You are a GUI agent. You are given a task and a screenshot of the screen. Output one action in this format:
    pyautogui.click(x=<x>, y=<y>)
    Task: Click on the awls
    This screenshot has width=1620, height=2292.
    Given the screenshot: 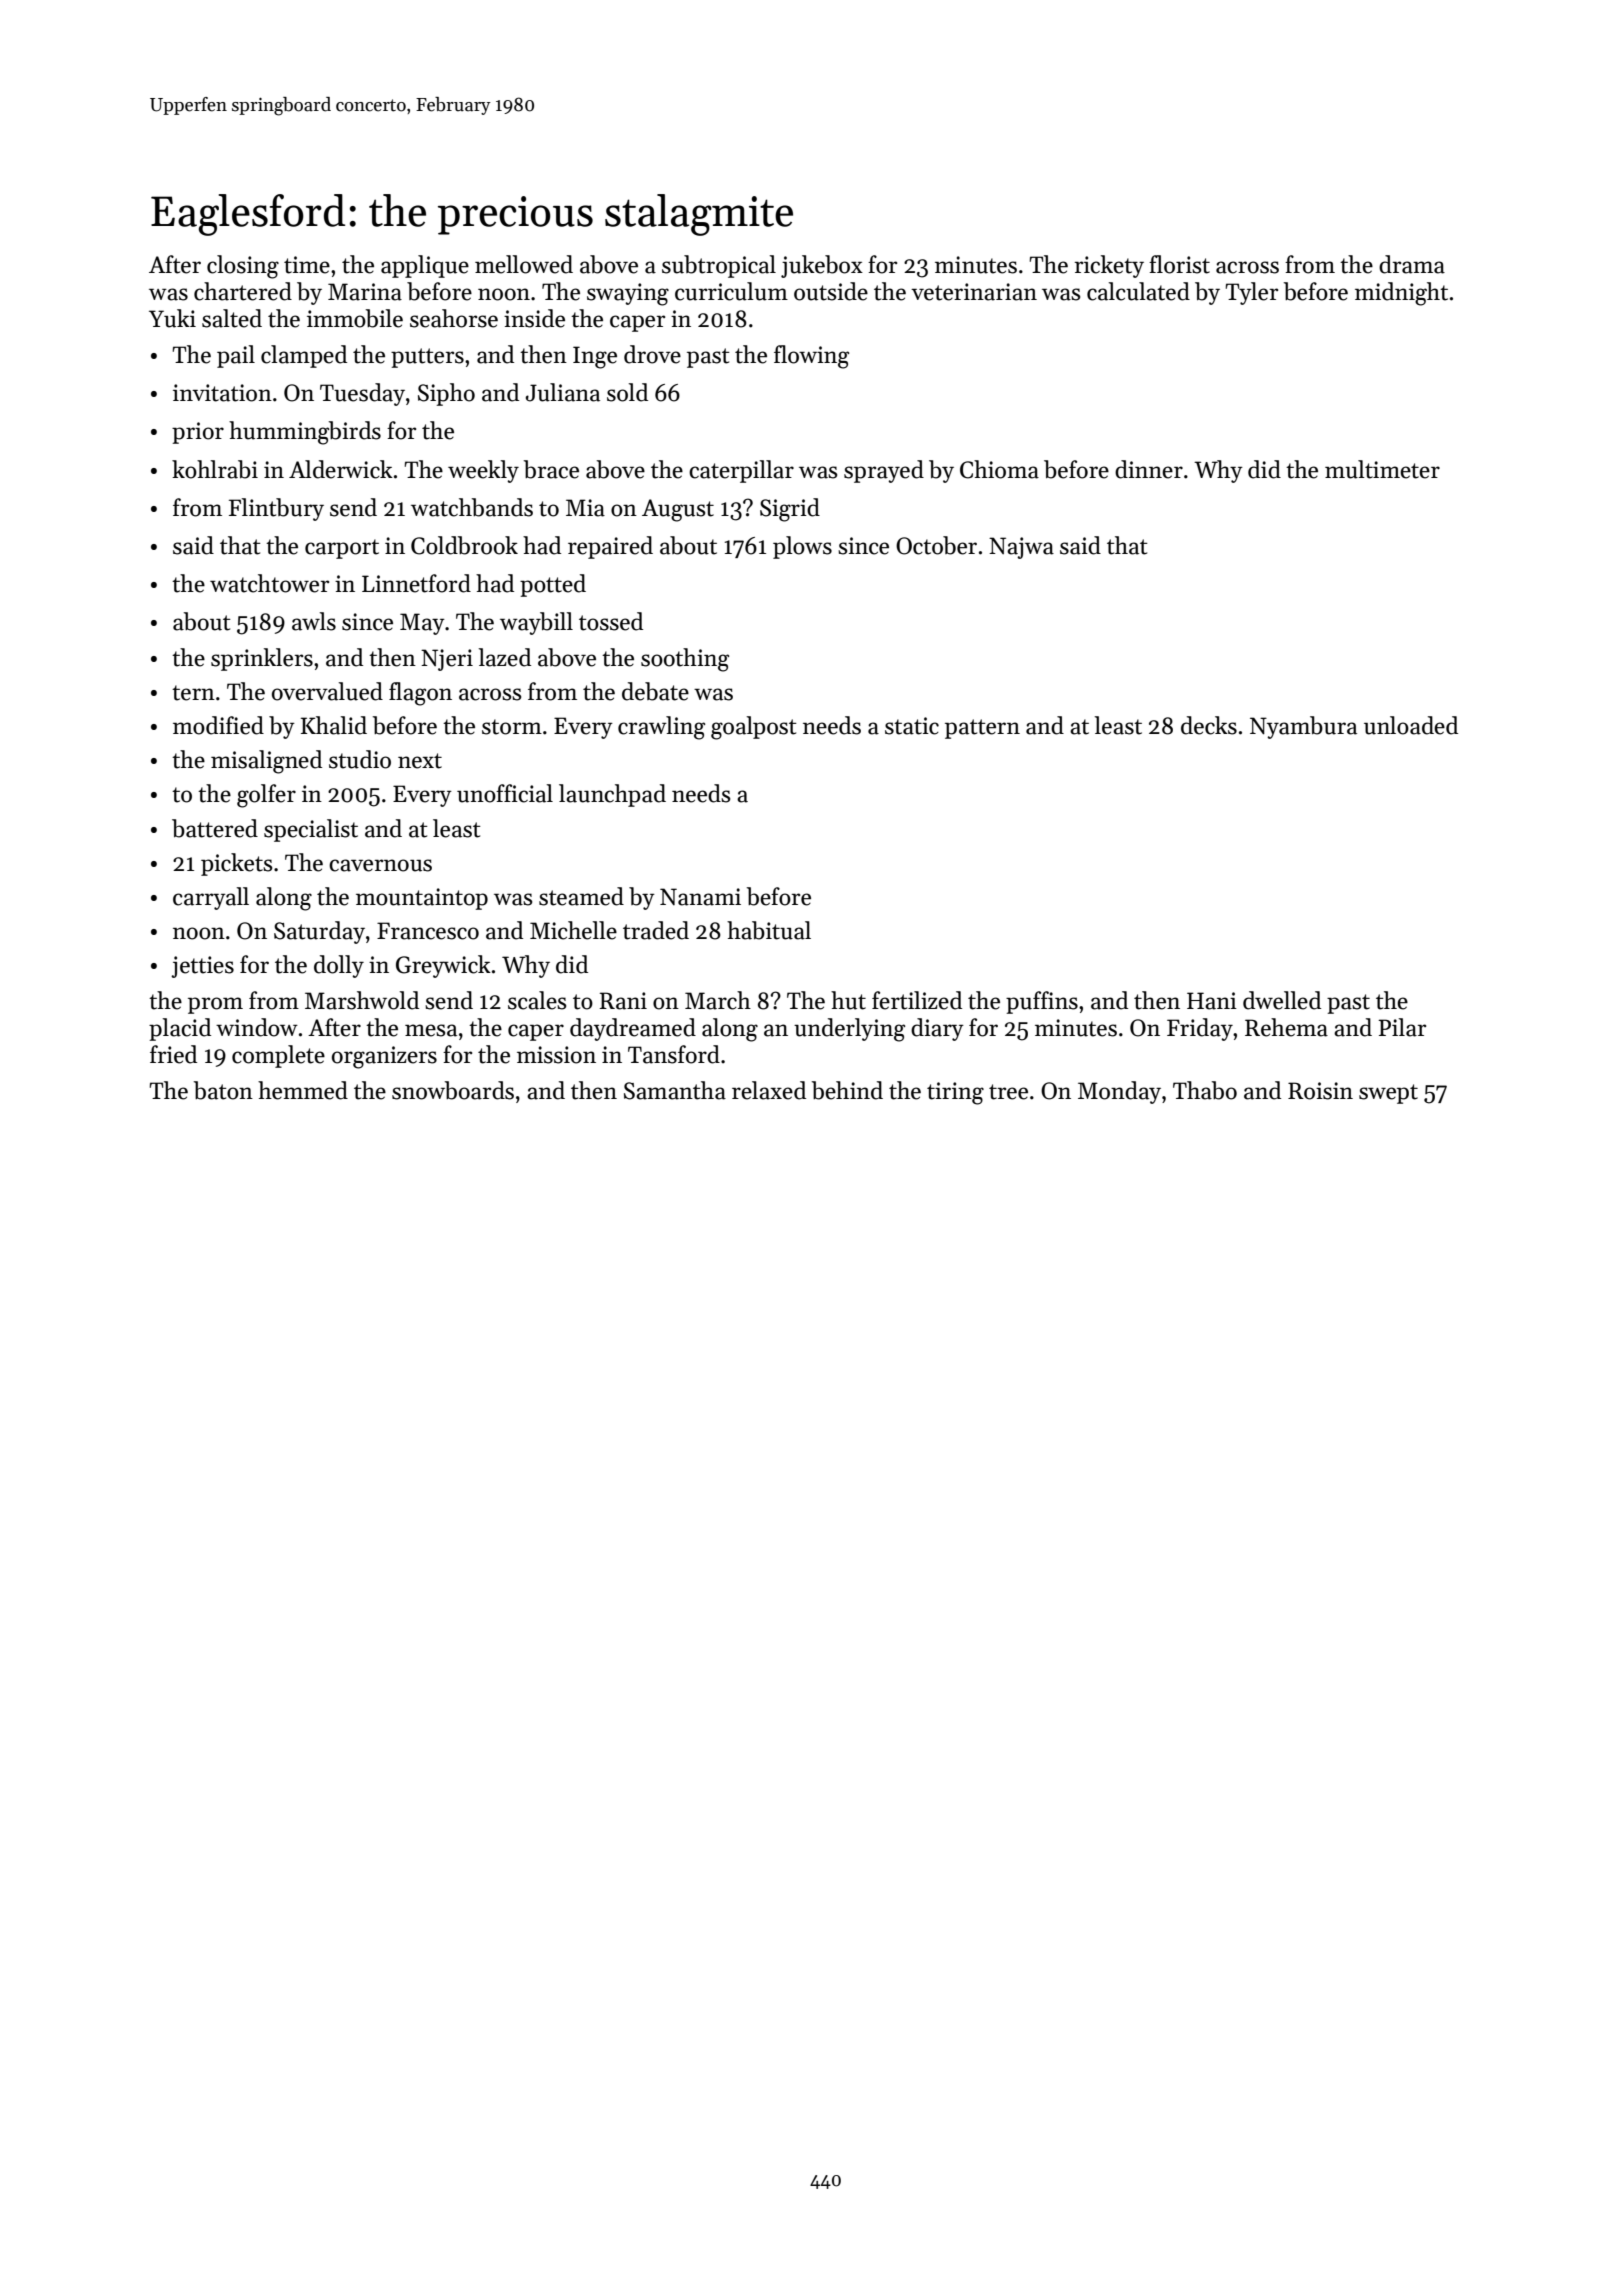 What is the action you would take?
    pyautogui.click(x=314, y=621)
